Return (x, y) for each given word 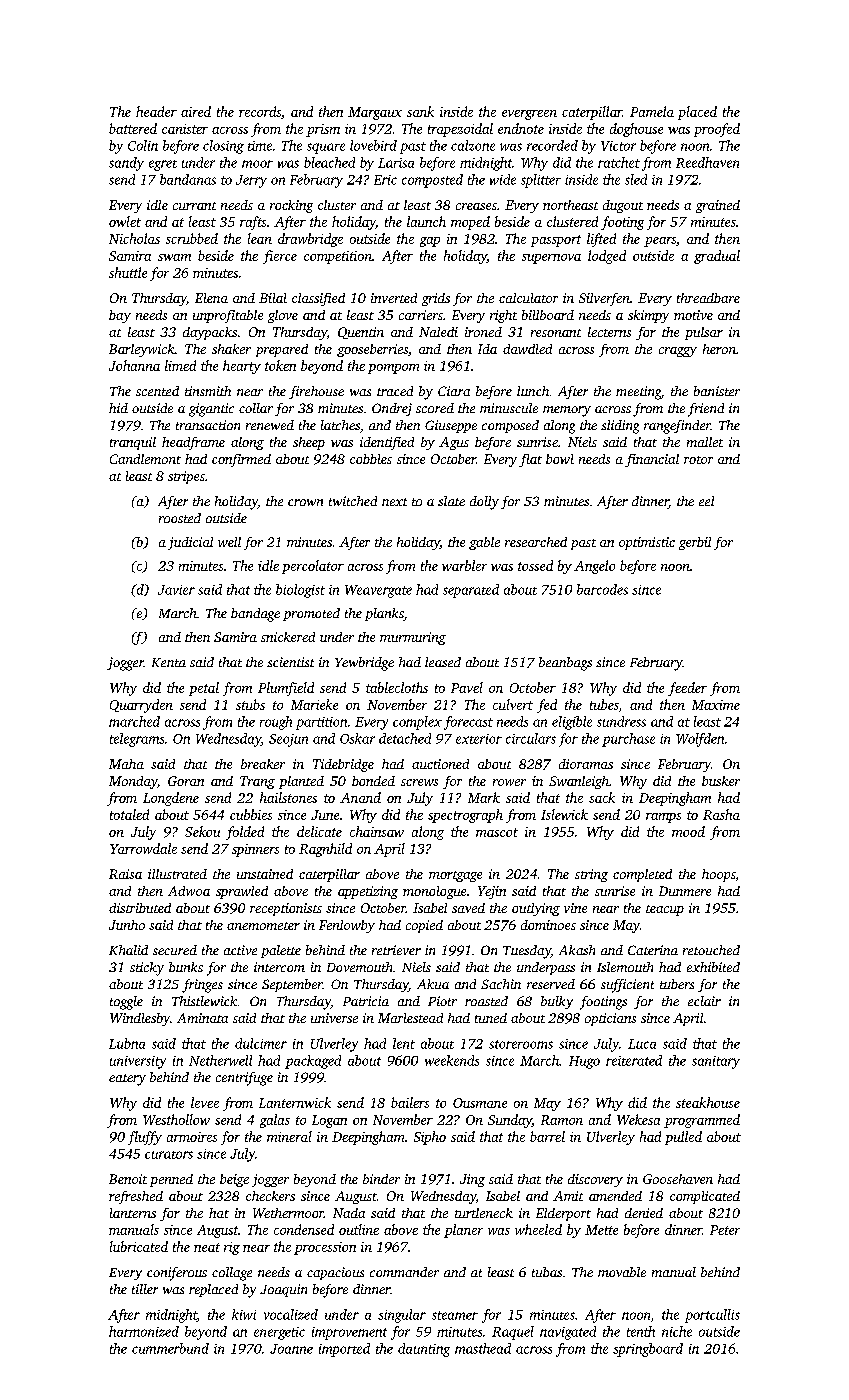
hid (118, 408)
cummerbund (170, 1348)
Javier (176, 590)
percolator (313, 567)
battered (133, 128)
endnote (521, 128)
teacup (665, 910)
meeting (638, 393)
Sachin (501, 984)
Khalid (128, 950)
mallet (705, 442)
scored (435, 408)
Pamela (652, 111)
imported (344, 1350)
